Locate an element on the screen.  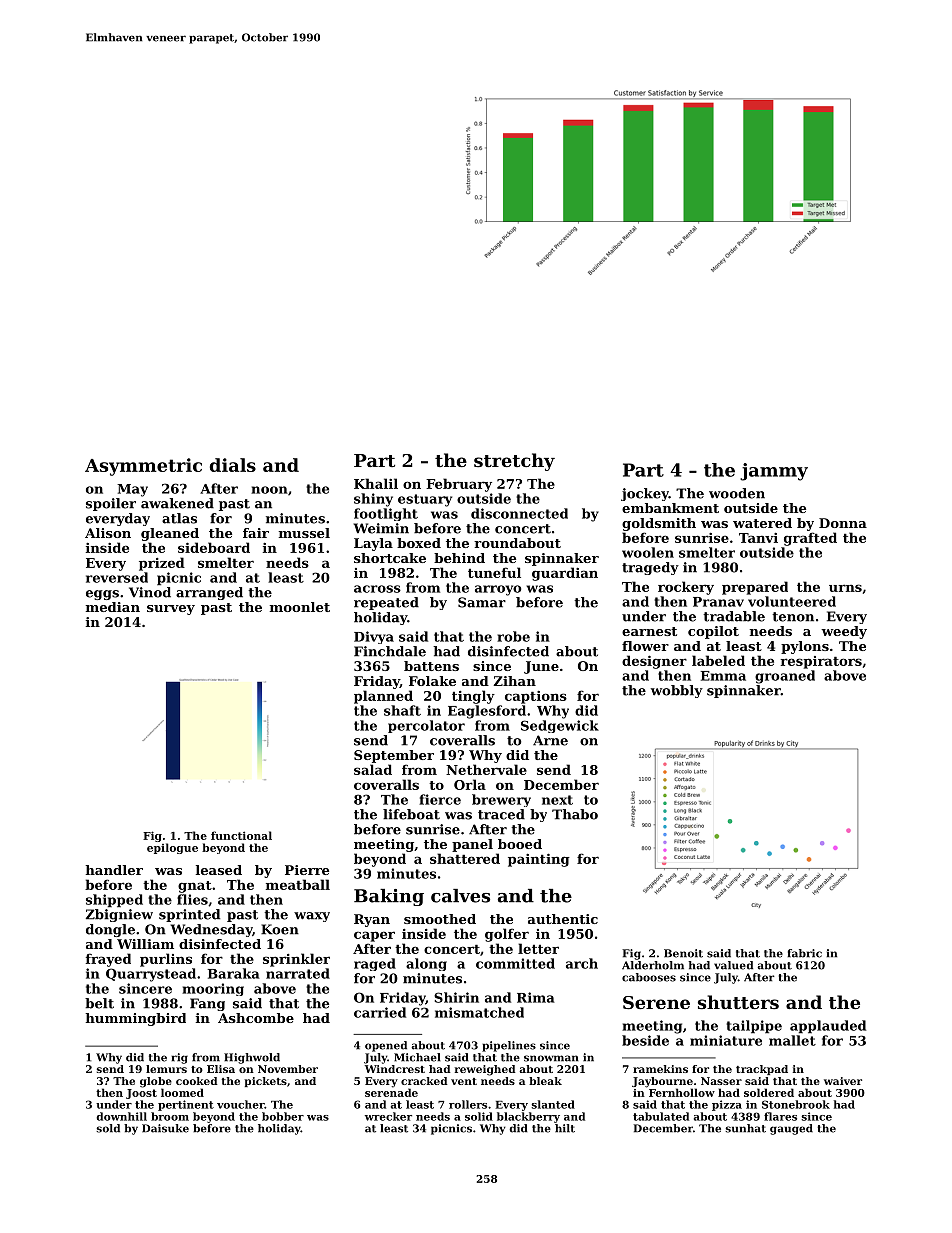
opened is located at coordinates (386, 1046).
